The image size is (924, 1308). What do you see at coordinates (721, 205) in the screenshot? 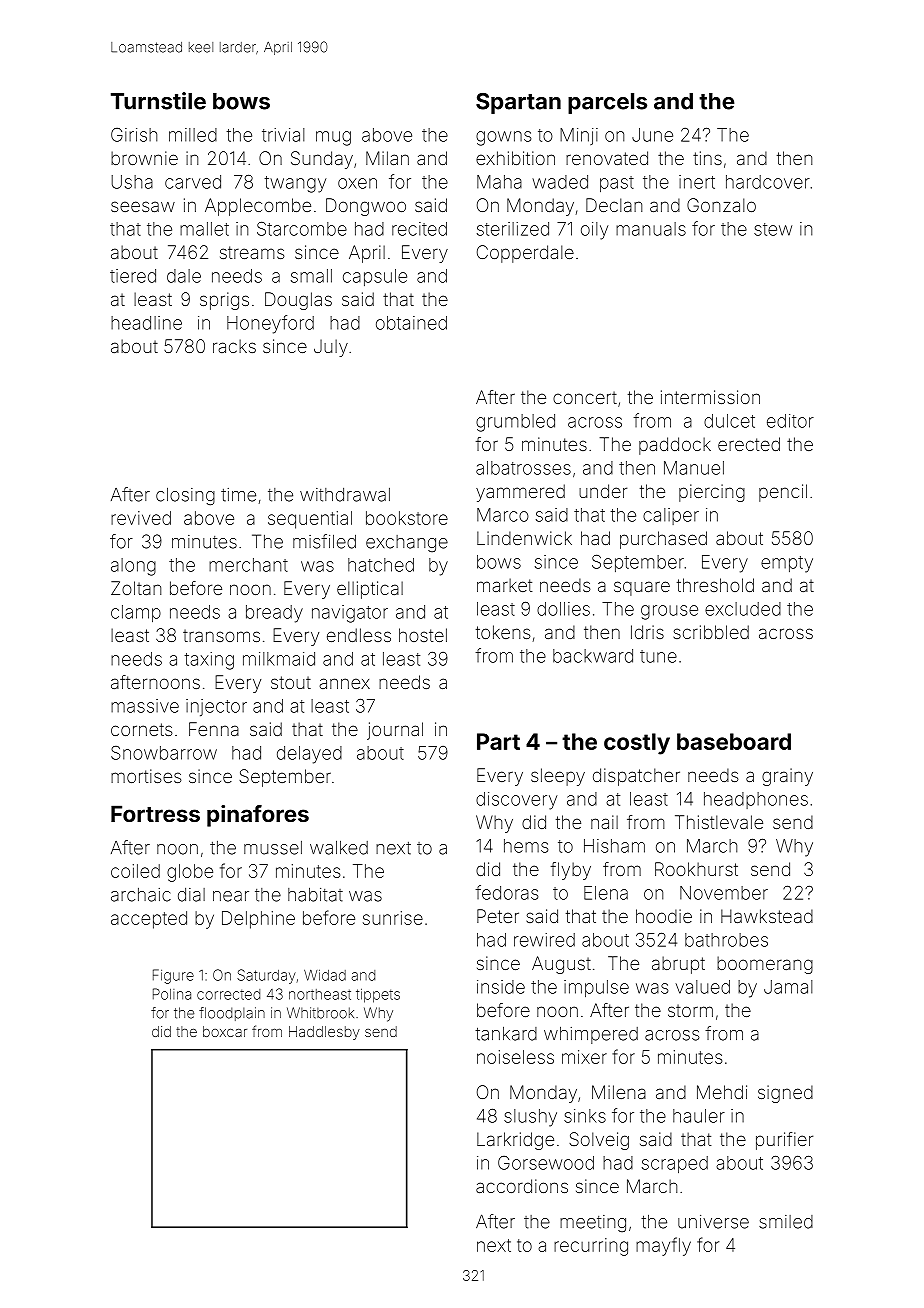
I see `Gonzalo` at bounding box center [721, 205].
